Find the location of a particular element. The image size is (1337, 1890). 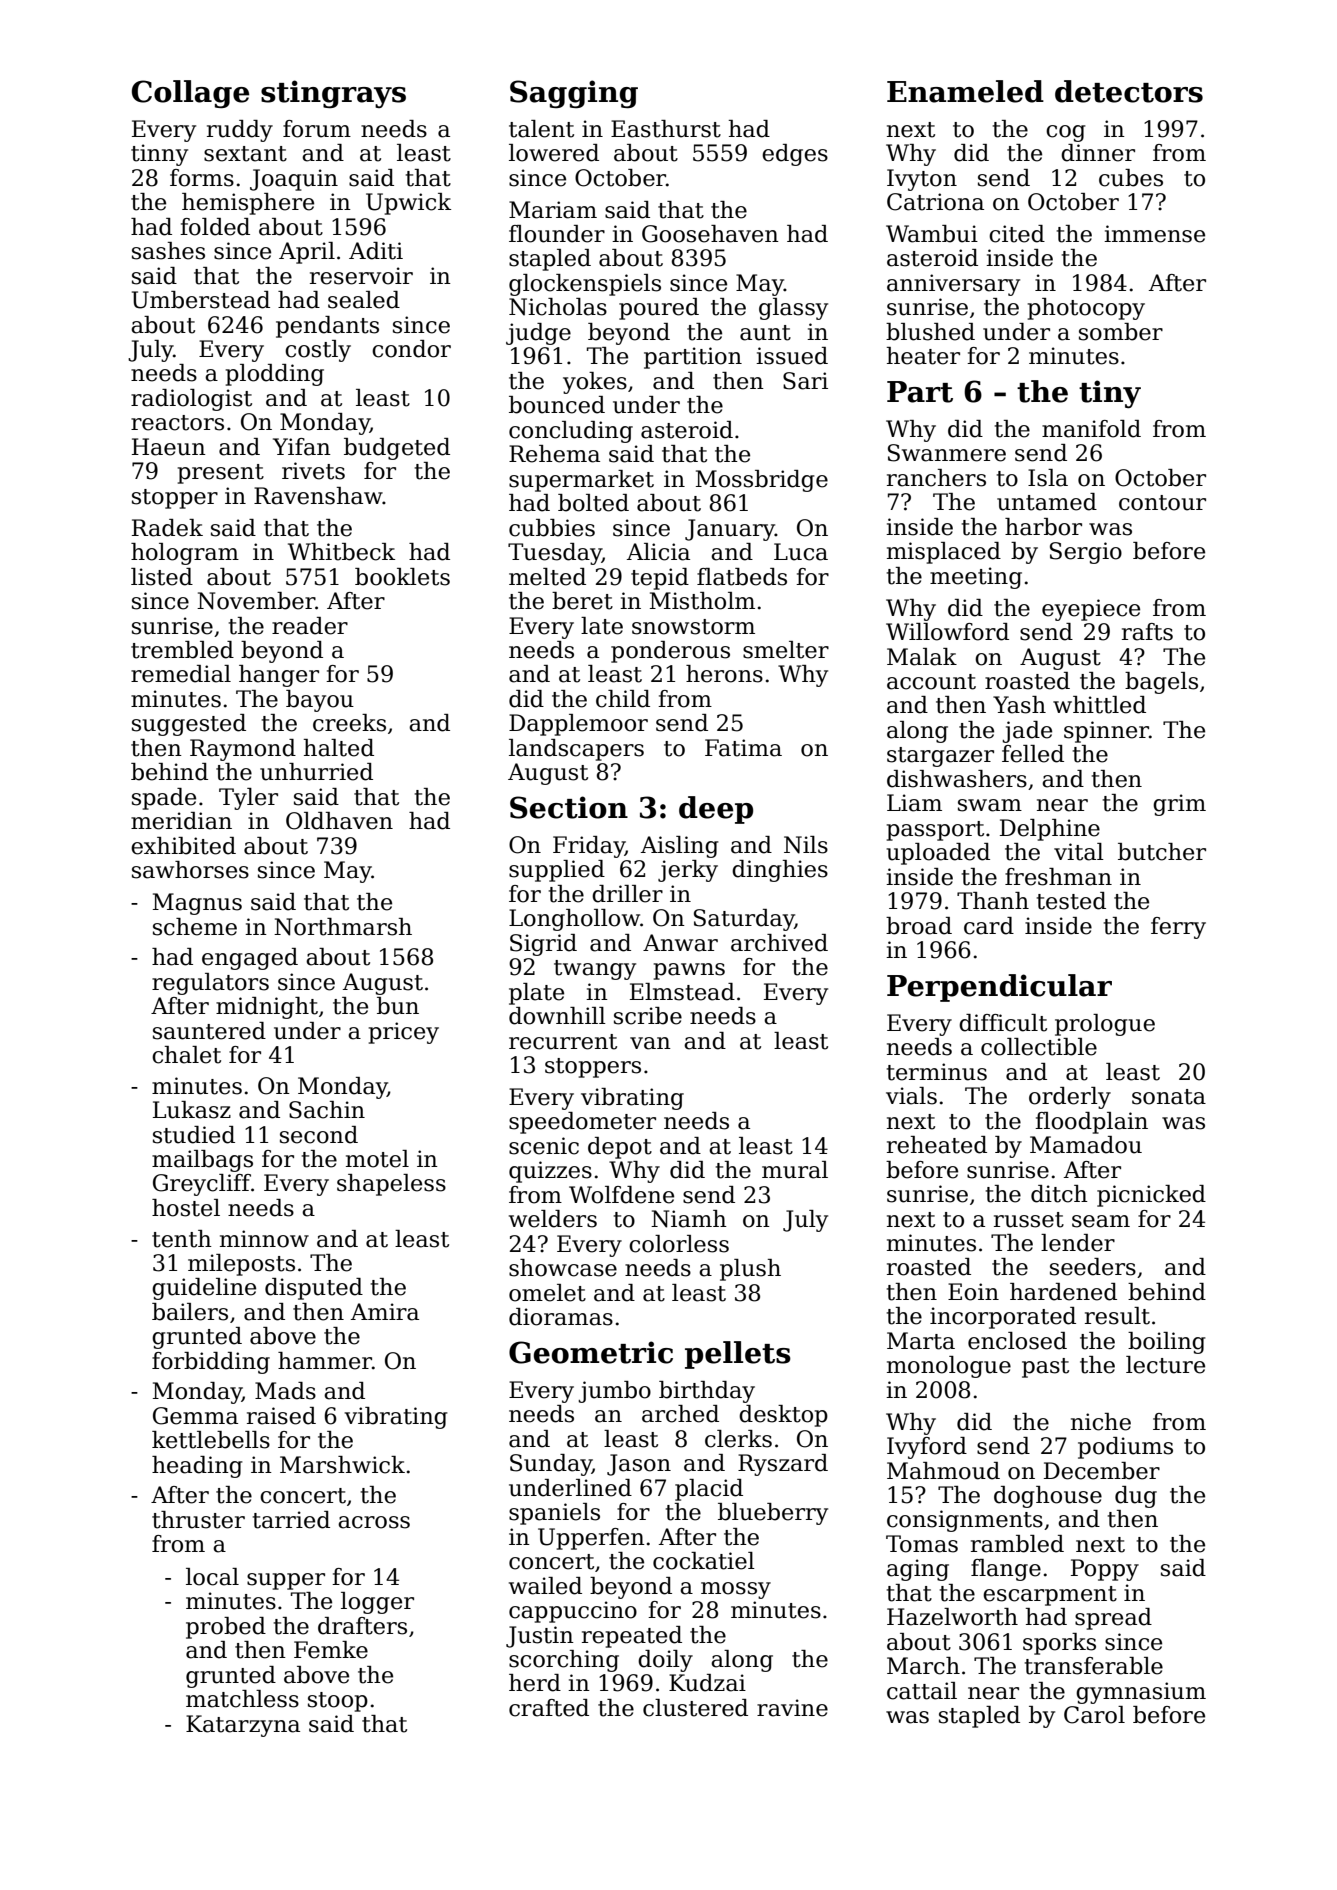

picnicked is located at coordinates (1151, 1196).
